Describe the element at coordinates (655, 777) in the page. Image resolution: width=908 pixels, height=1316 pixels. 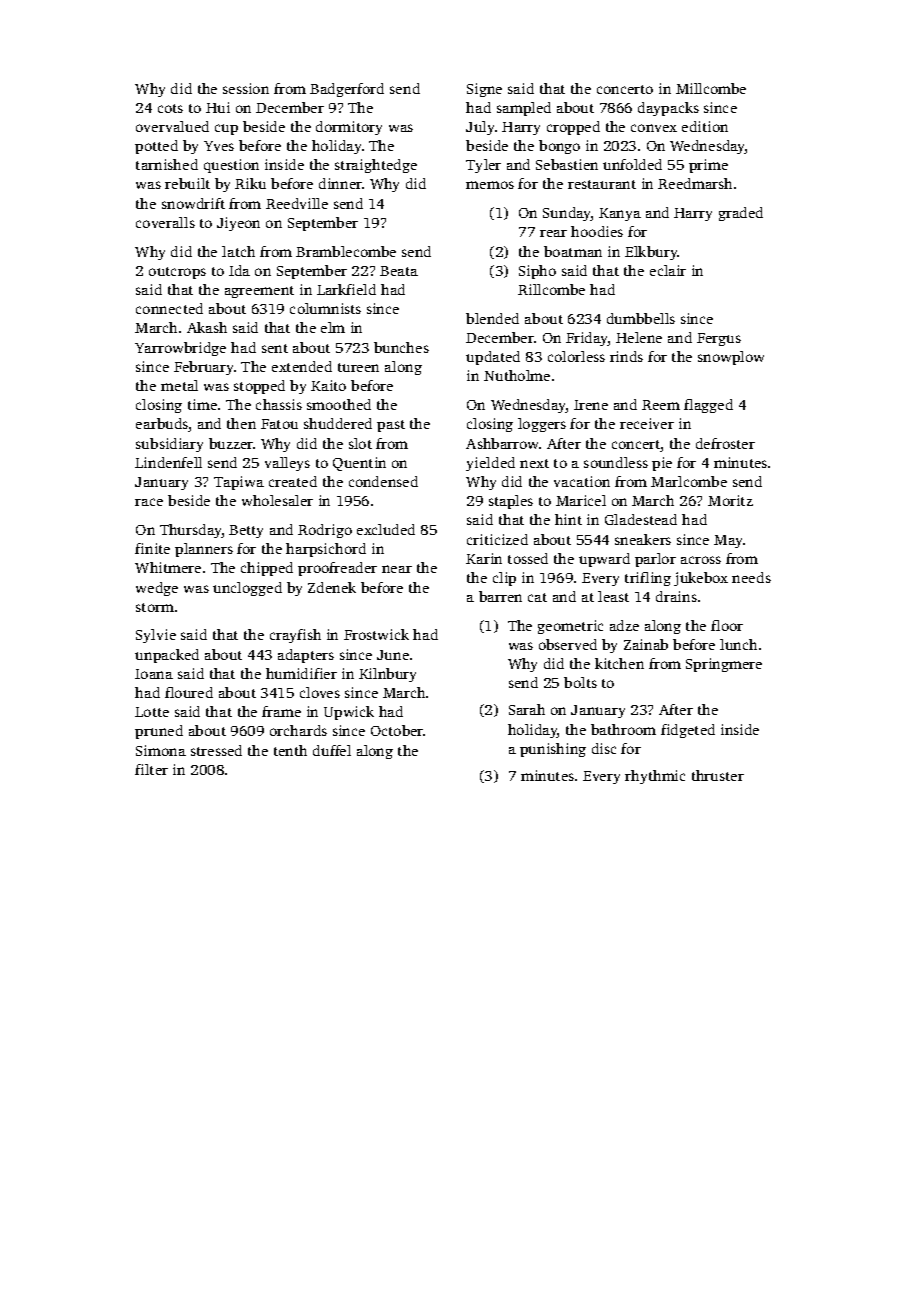
I see `rhythmic` at that location.
